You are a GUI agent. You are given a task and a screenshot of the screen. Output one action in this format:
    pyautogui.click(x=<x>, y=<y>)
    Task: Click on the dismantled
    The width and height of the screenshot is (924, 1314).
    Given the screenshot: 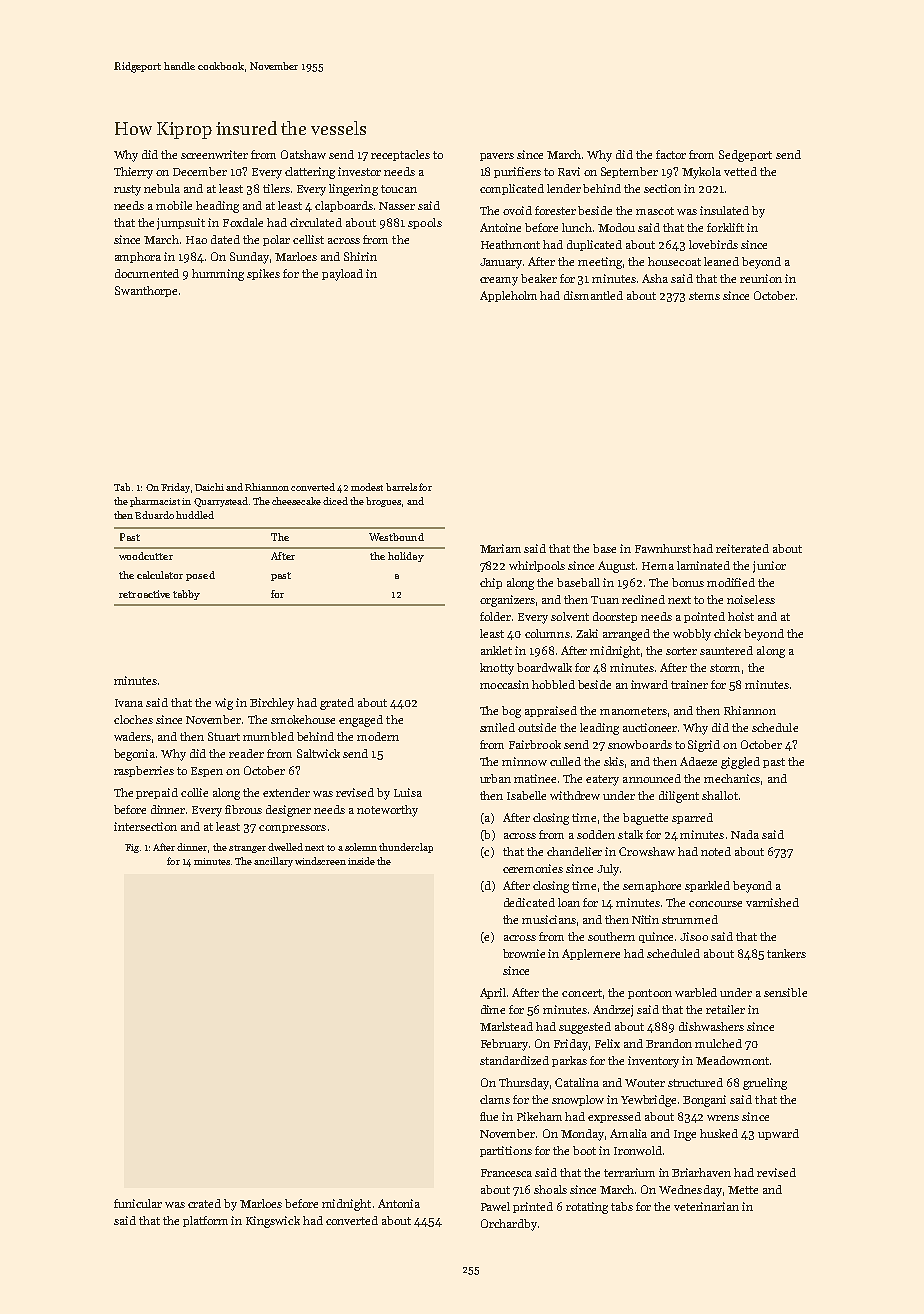 What is the action you would take?
    pyautogui.click(x=593, y=295)
